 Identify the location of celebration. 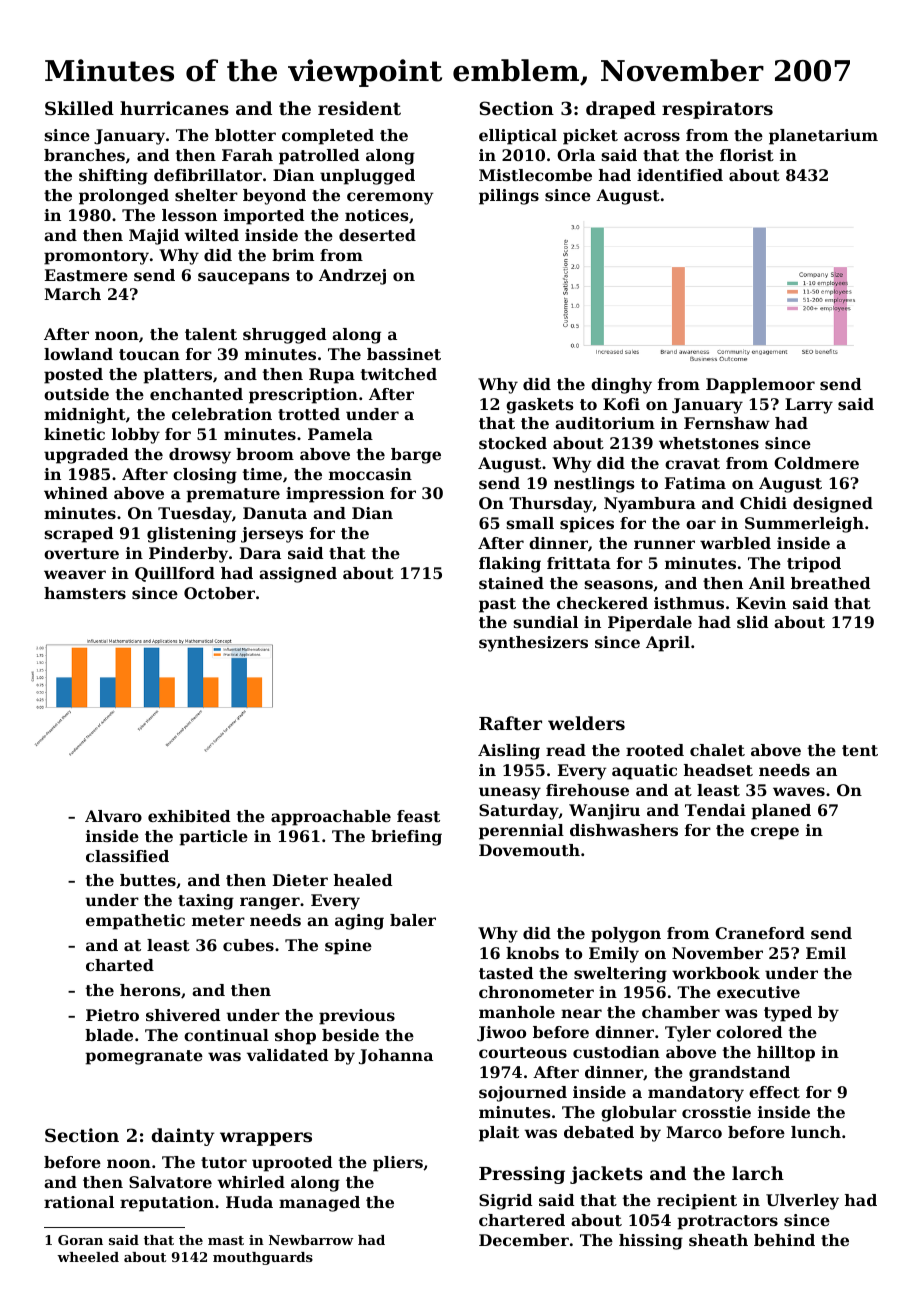
(222, 414).
